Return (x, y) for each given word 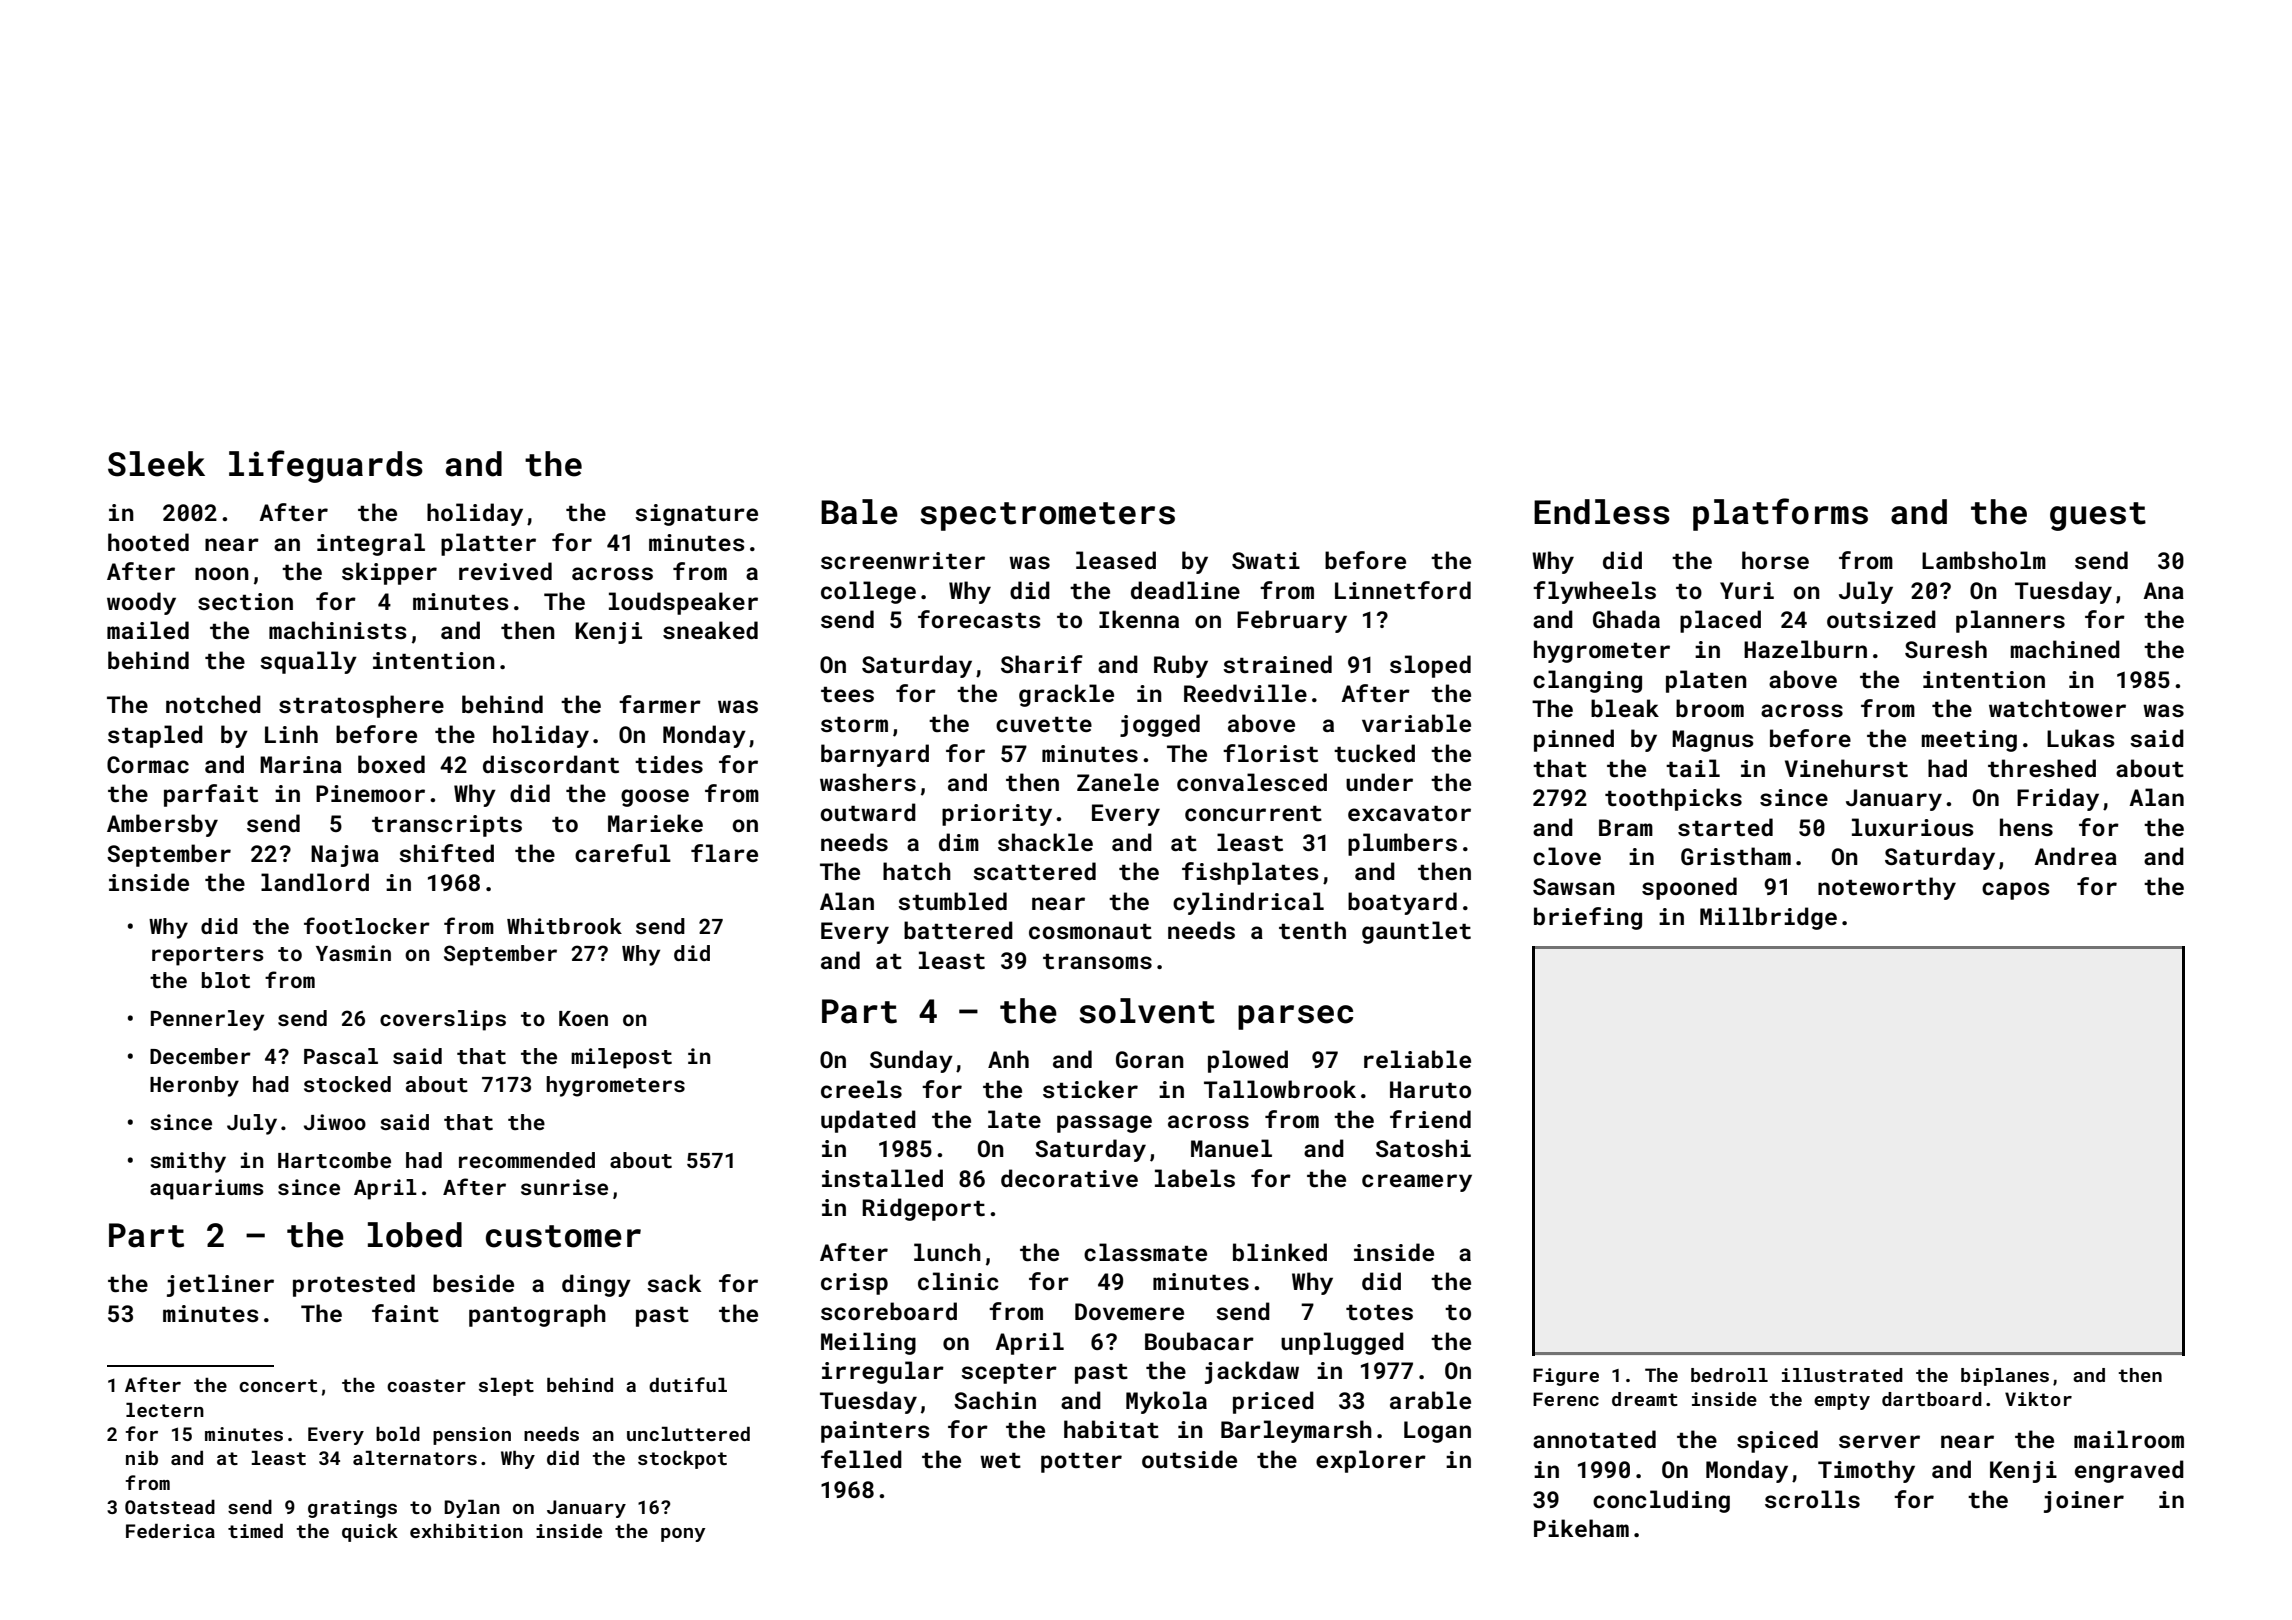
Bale (859, 512)
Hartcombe (334, 1160)
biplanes (2005, 1377)
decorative (1069, 1178)
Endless (1602, 512)
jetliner (220, 1285)
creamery (1417, 1183)
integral (371, 544)
